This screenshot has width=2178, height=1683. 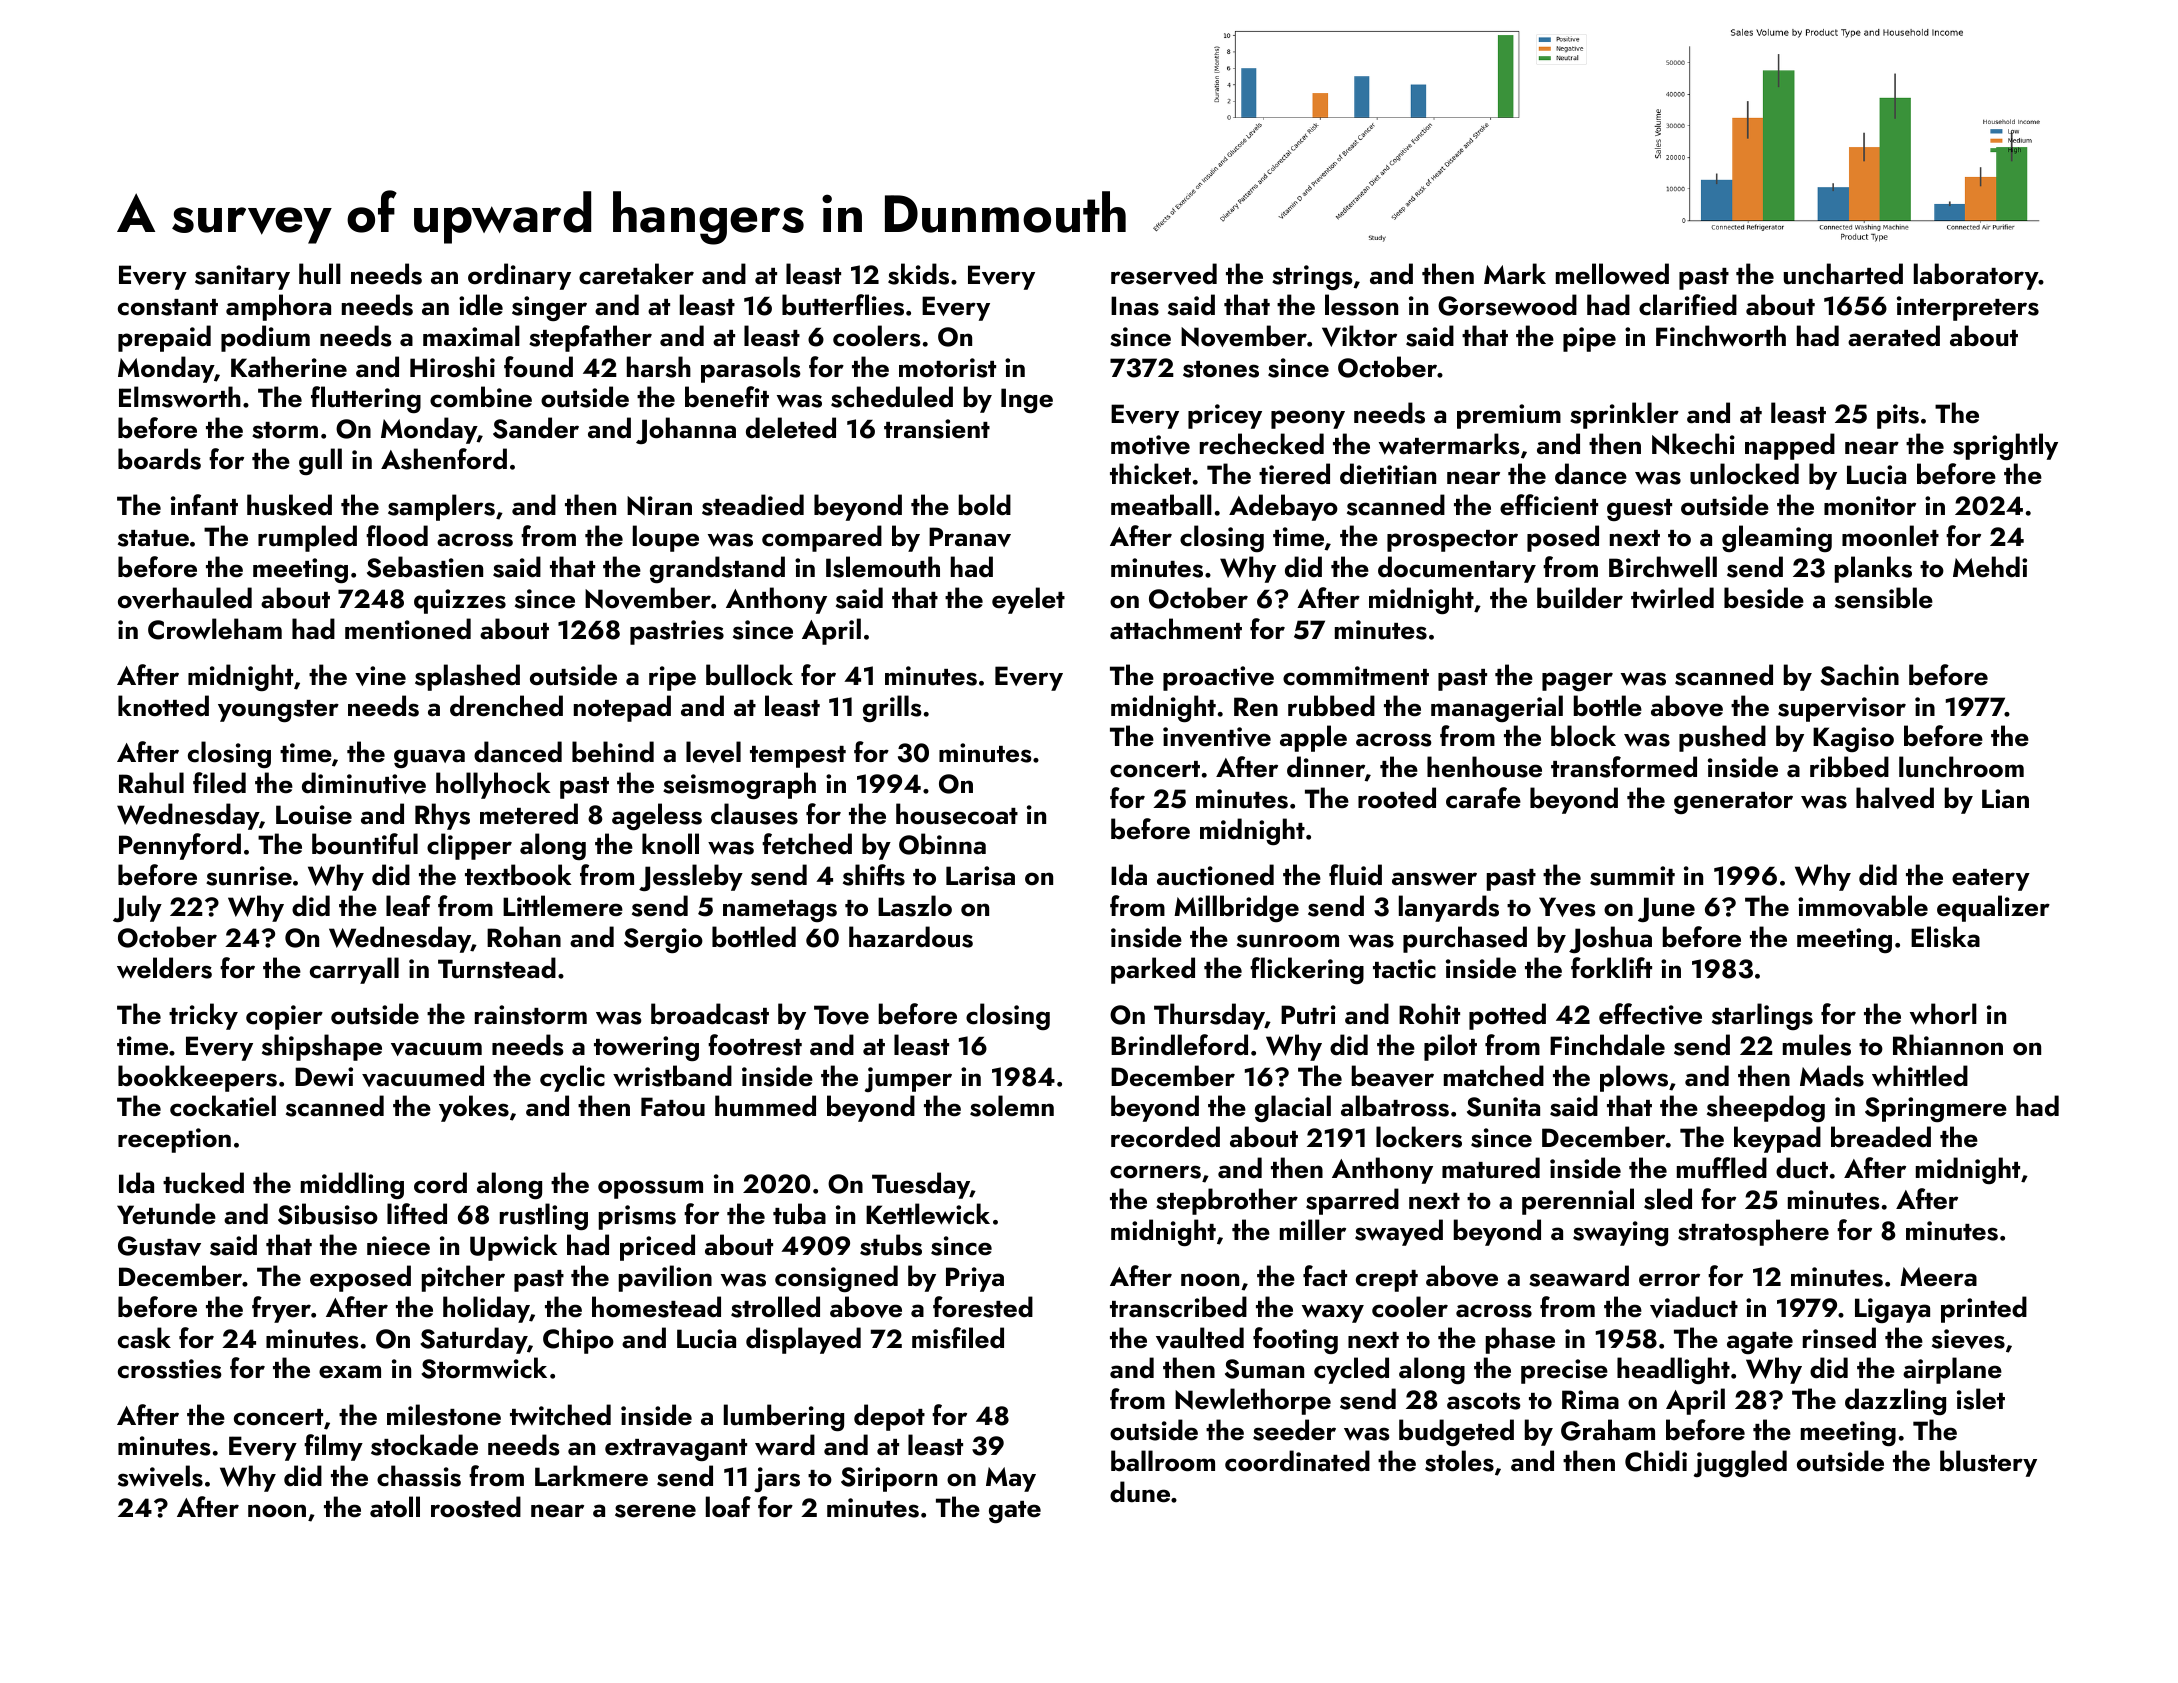 What do you see at coordinates (1387, 1281) in the screenshot?
I see `crept` at bounding box center [1387, 1281].
